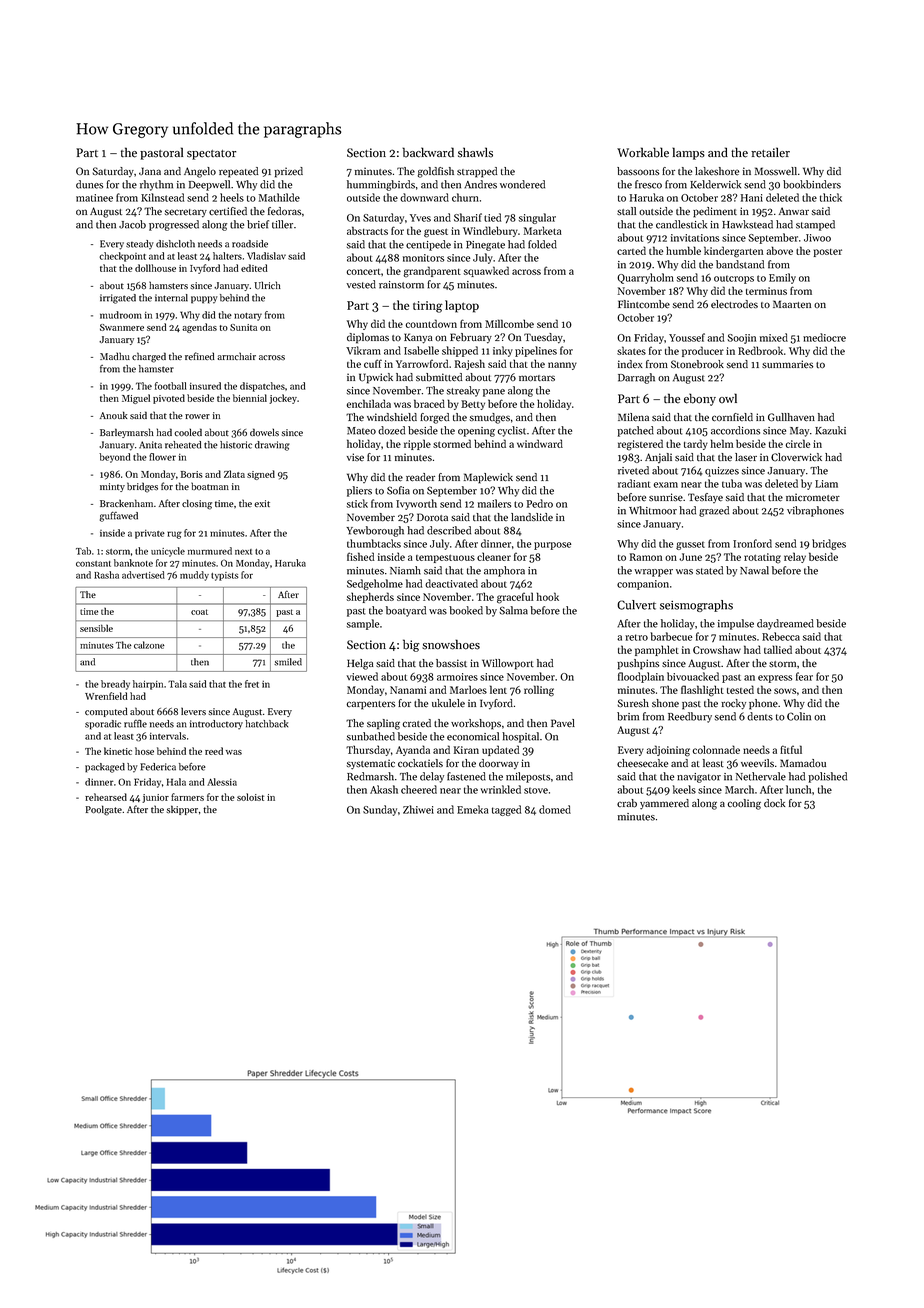  I want to click on domed, so click(555, 809).
